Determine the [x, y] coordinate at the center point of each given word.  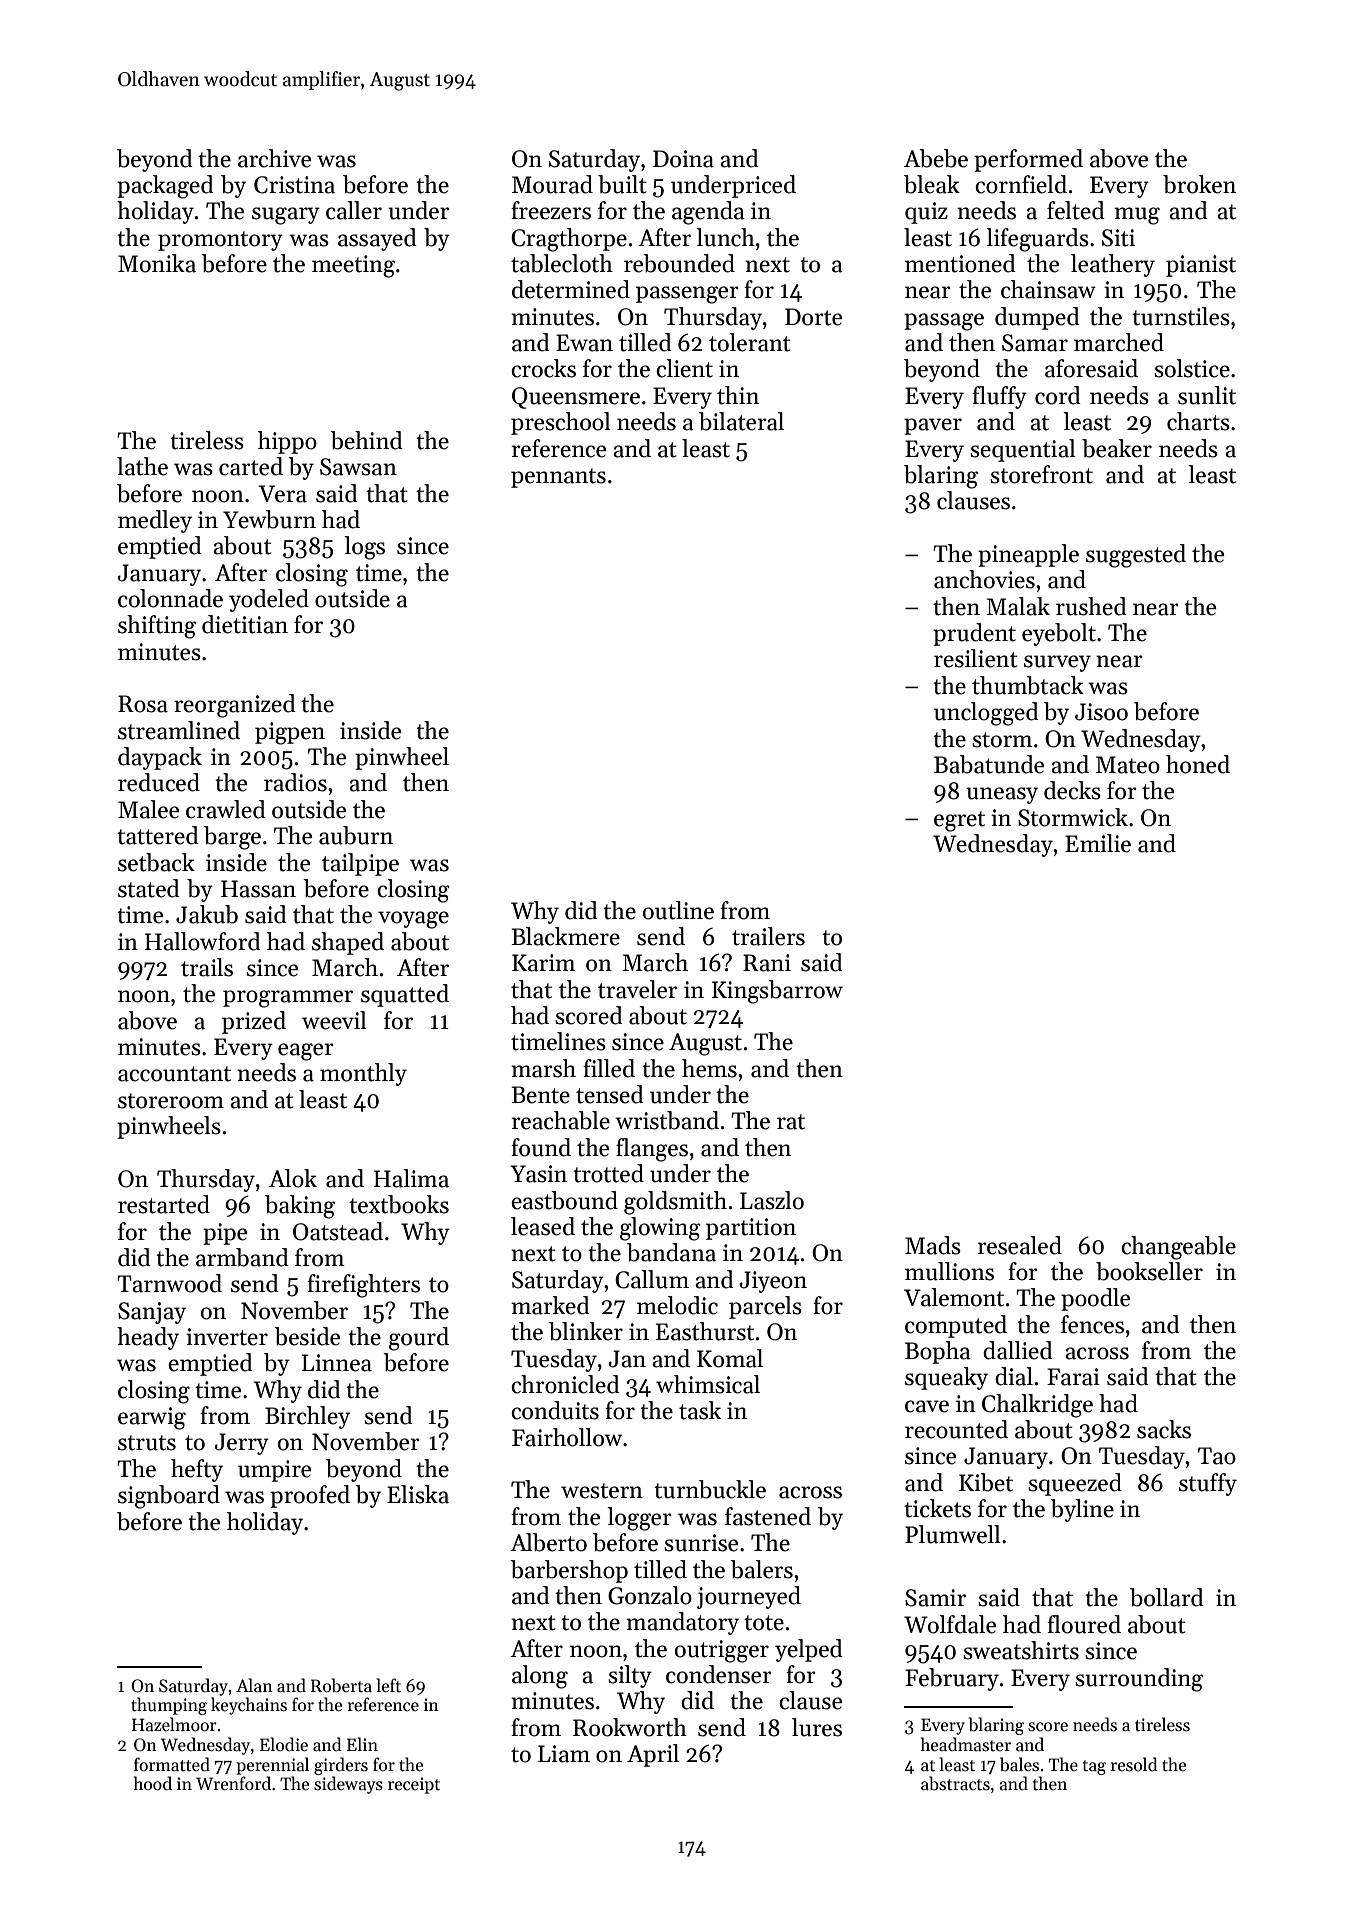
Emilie [1098, 843]
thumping [169, 1706]
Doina [683, 159]
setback [156, 862]
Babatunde [989, 764]
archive [274, 158]
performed [1028, 160]
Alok [293, 1178]
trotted [608, 1173]
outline [678, 910]
